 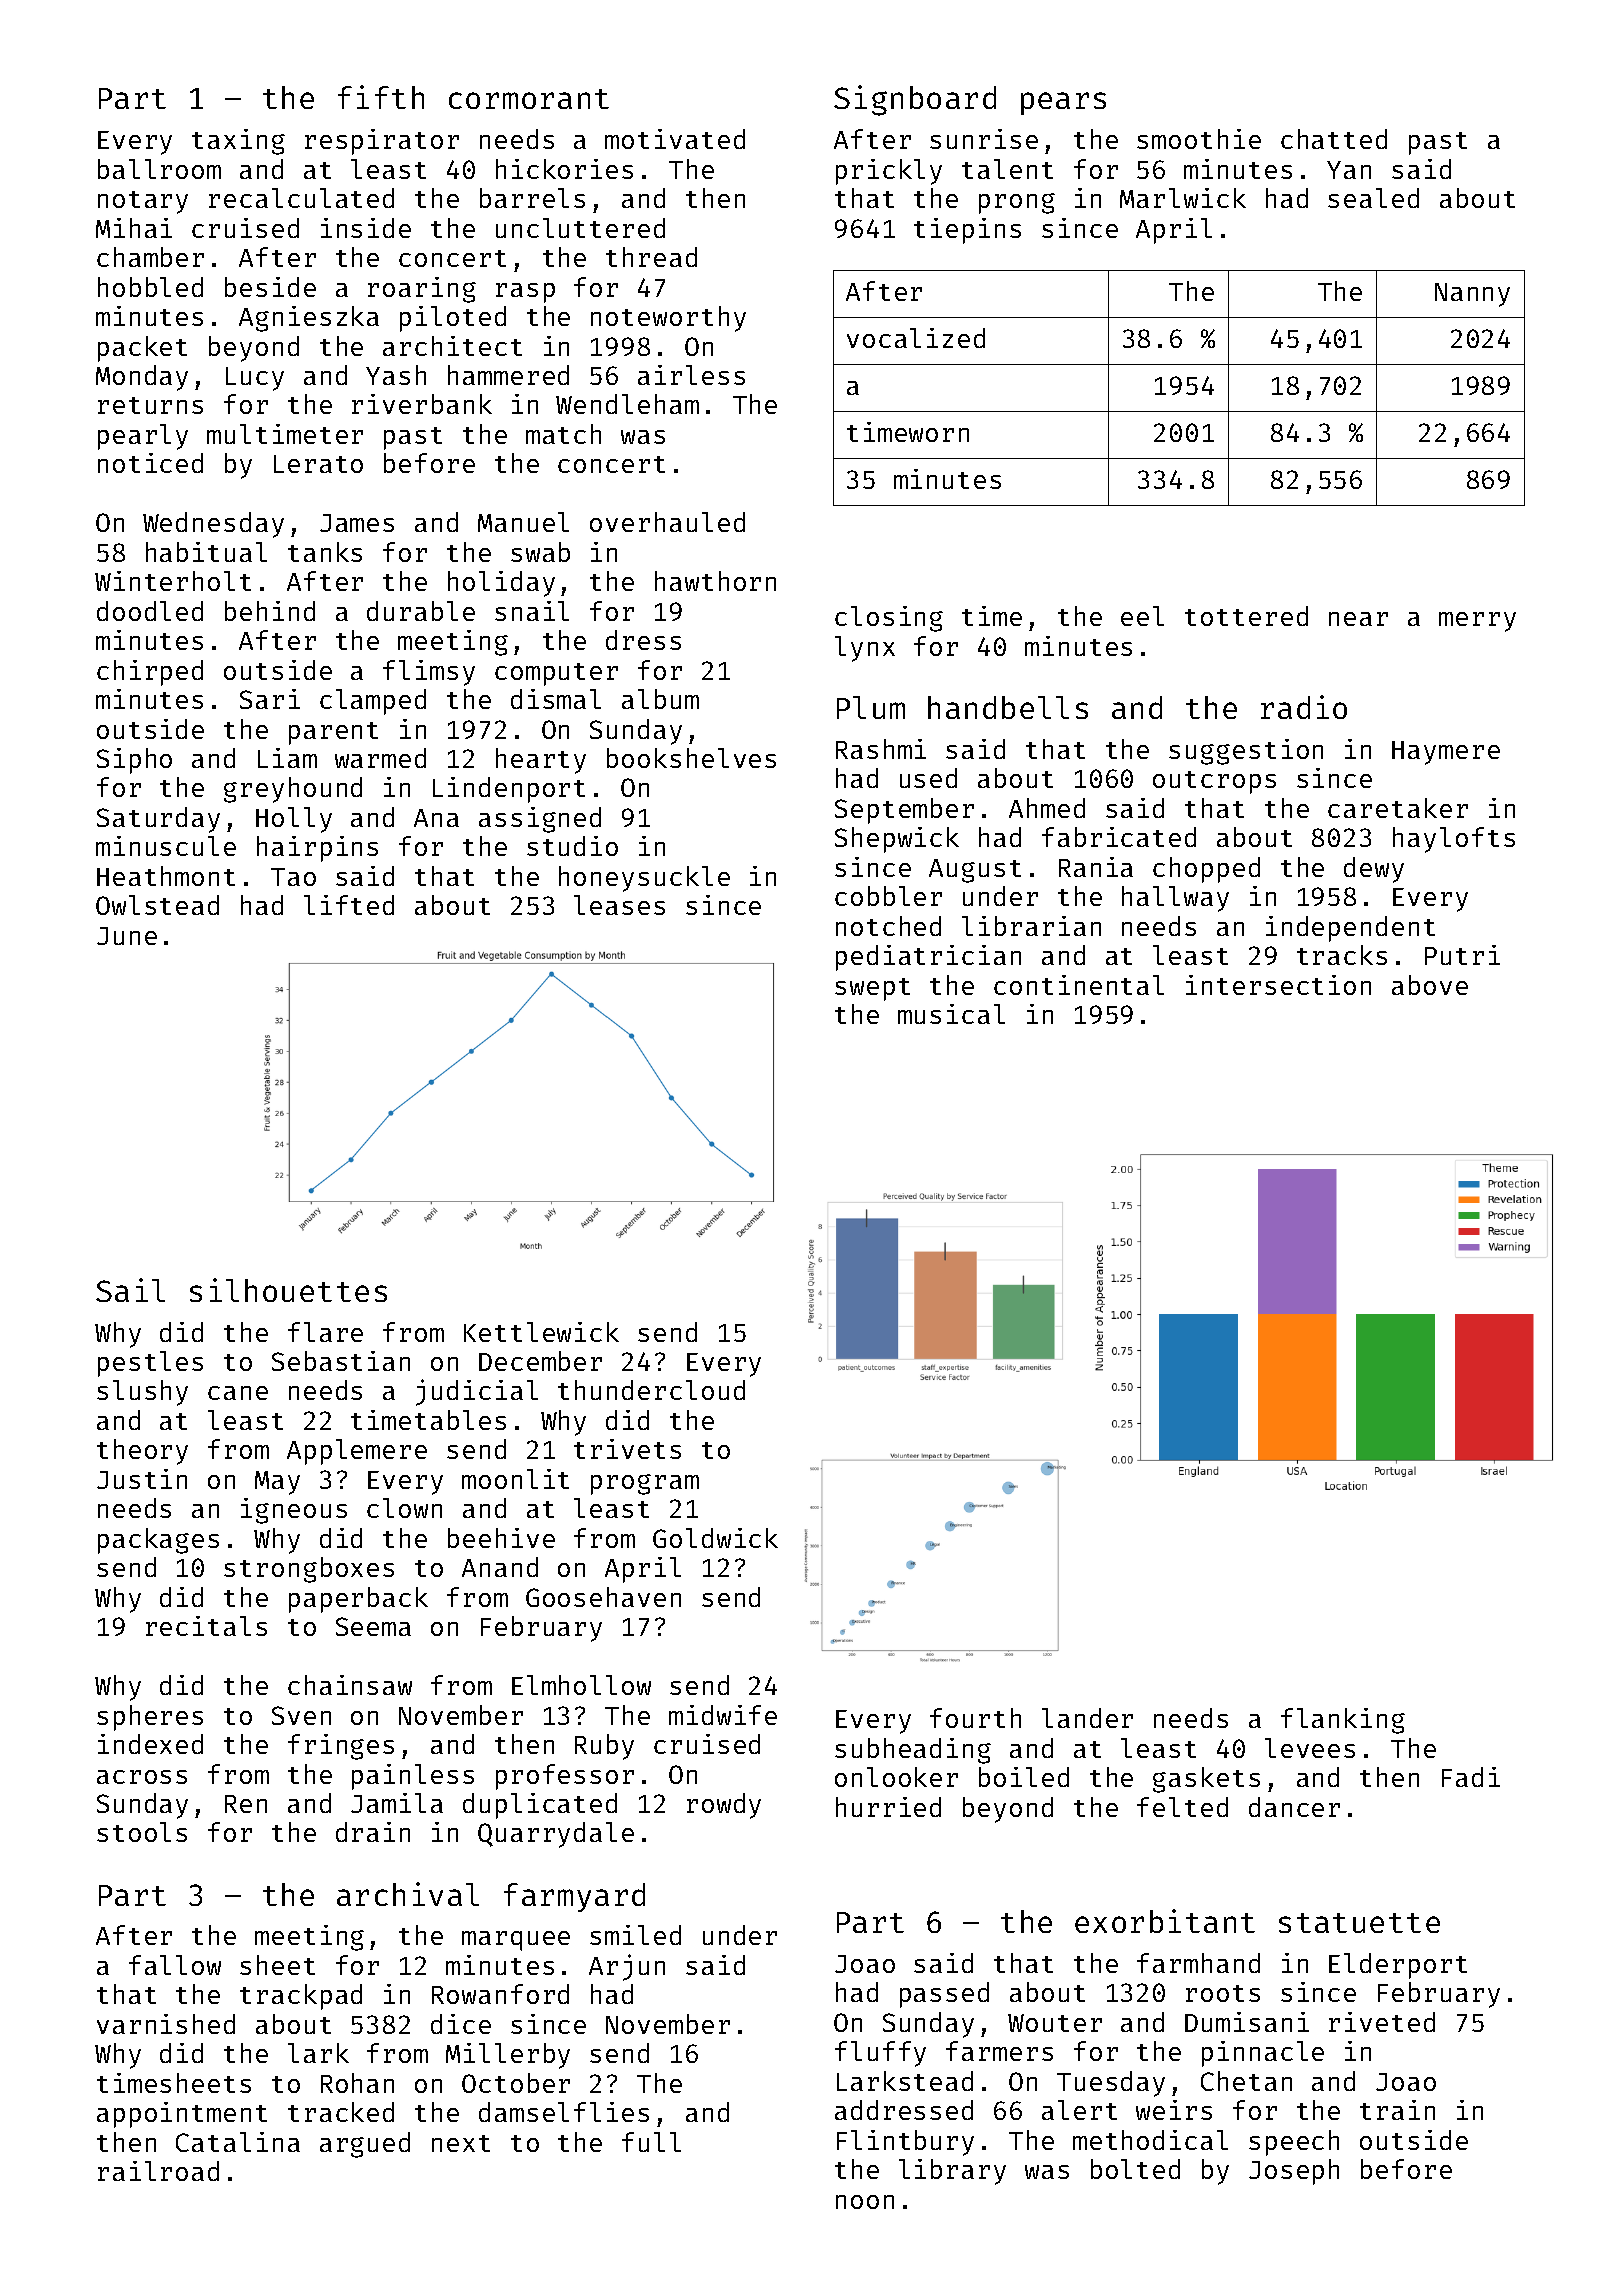 I want to click on lifted, so click(x=349, y=905).
